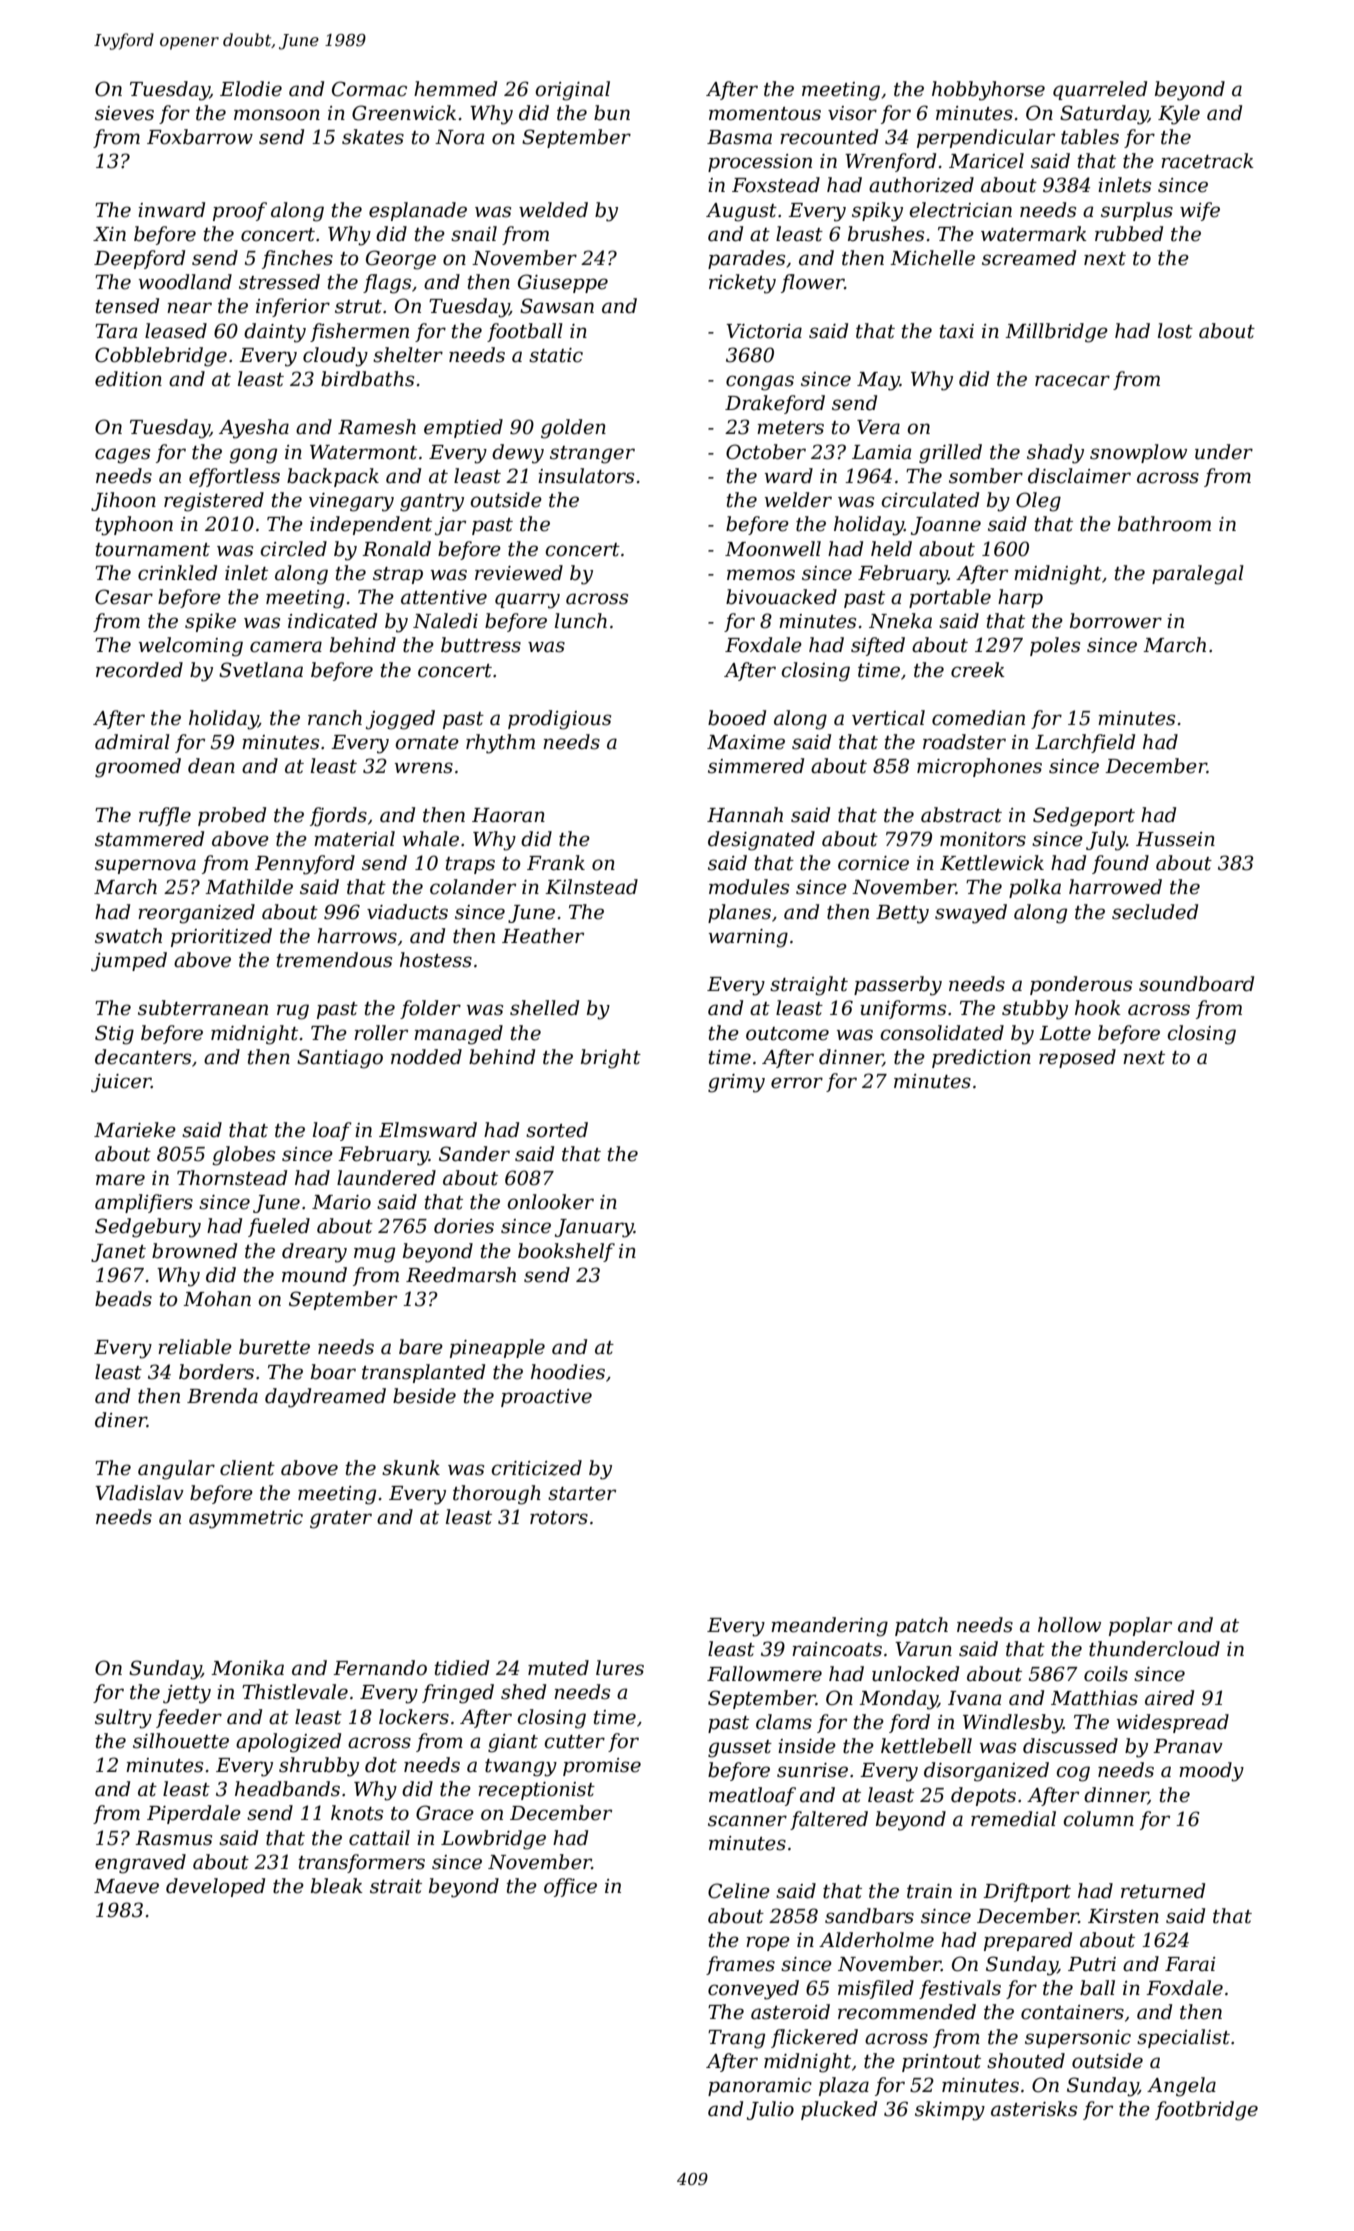  I want to click on quarreled, so click(1100, 90).
